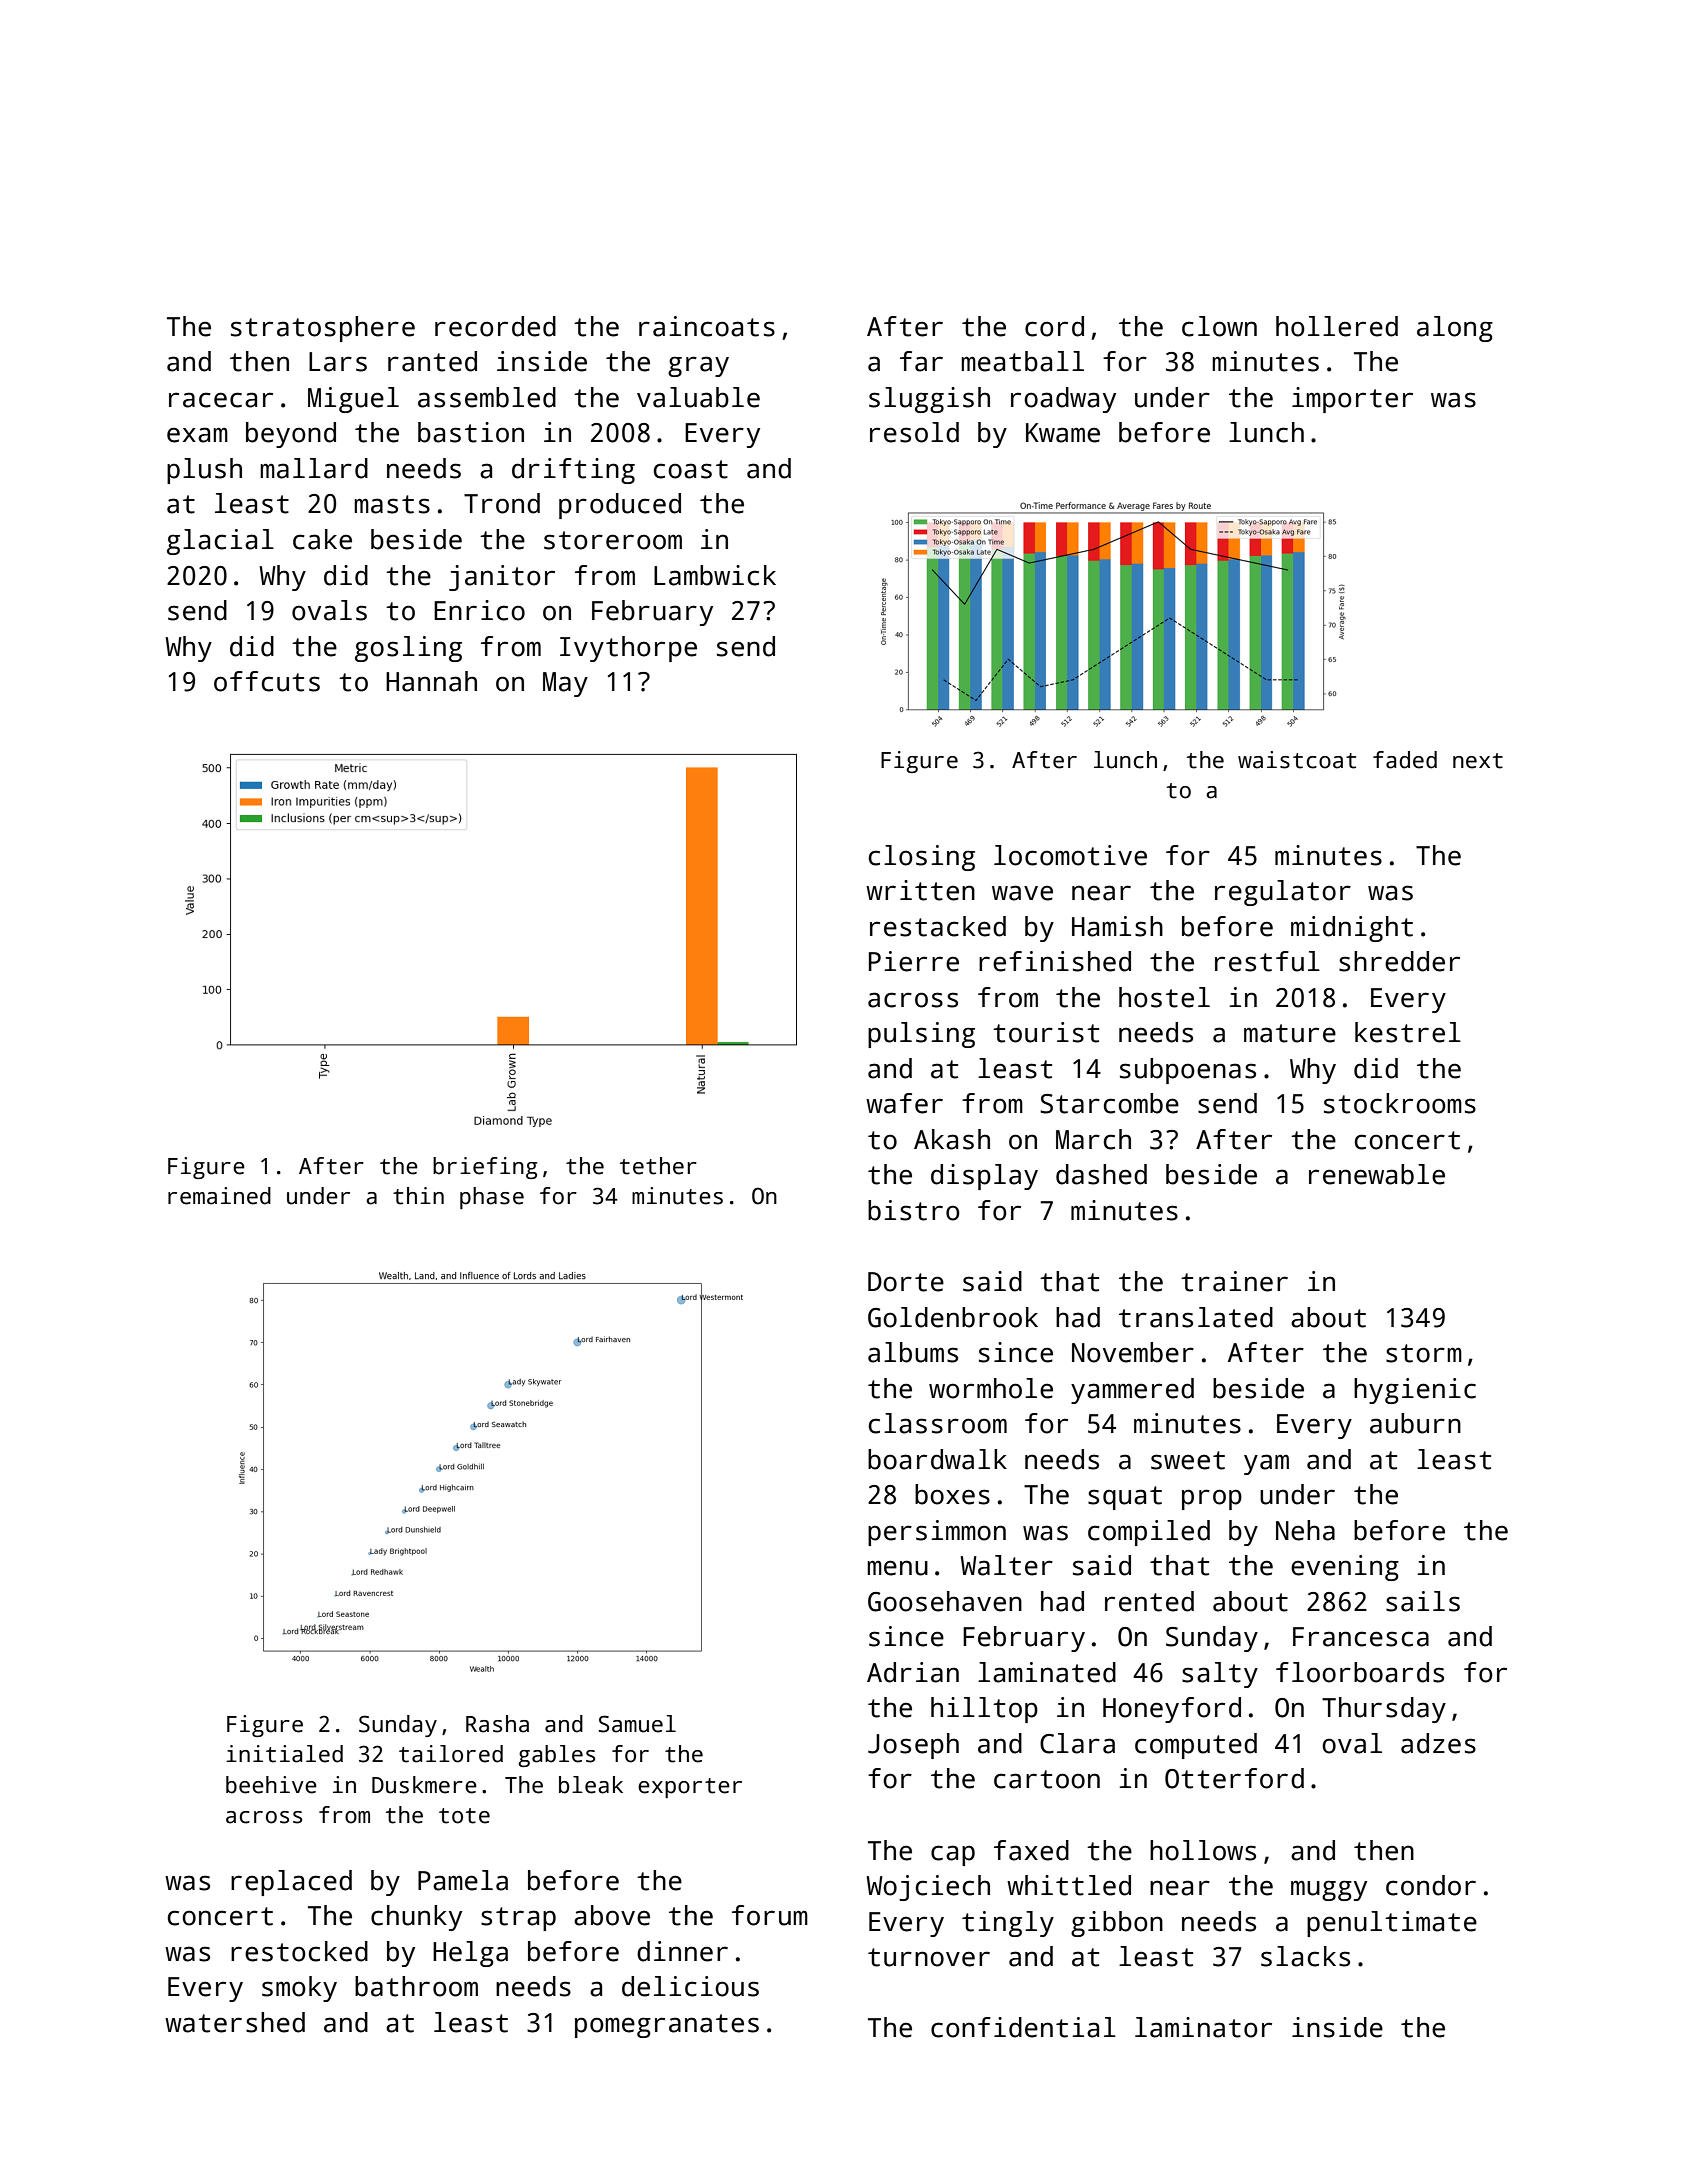 The width and height of the screenshot is (1683, 2178). Describe the element at coordinates (1047, 1779) in the screenshot. I see `cartoon` at that location.
